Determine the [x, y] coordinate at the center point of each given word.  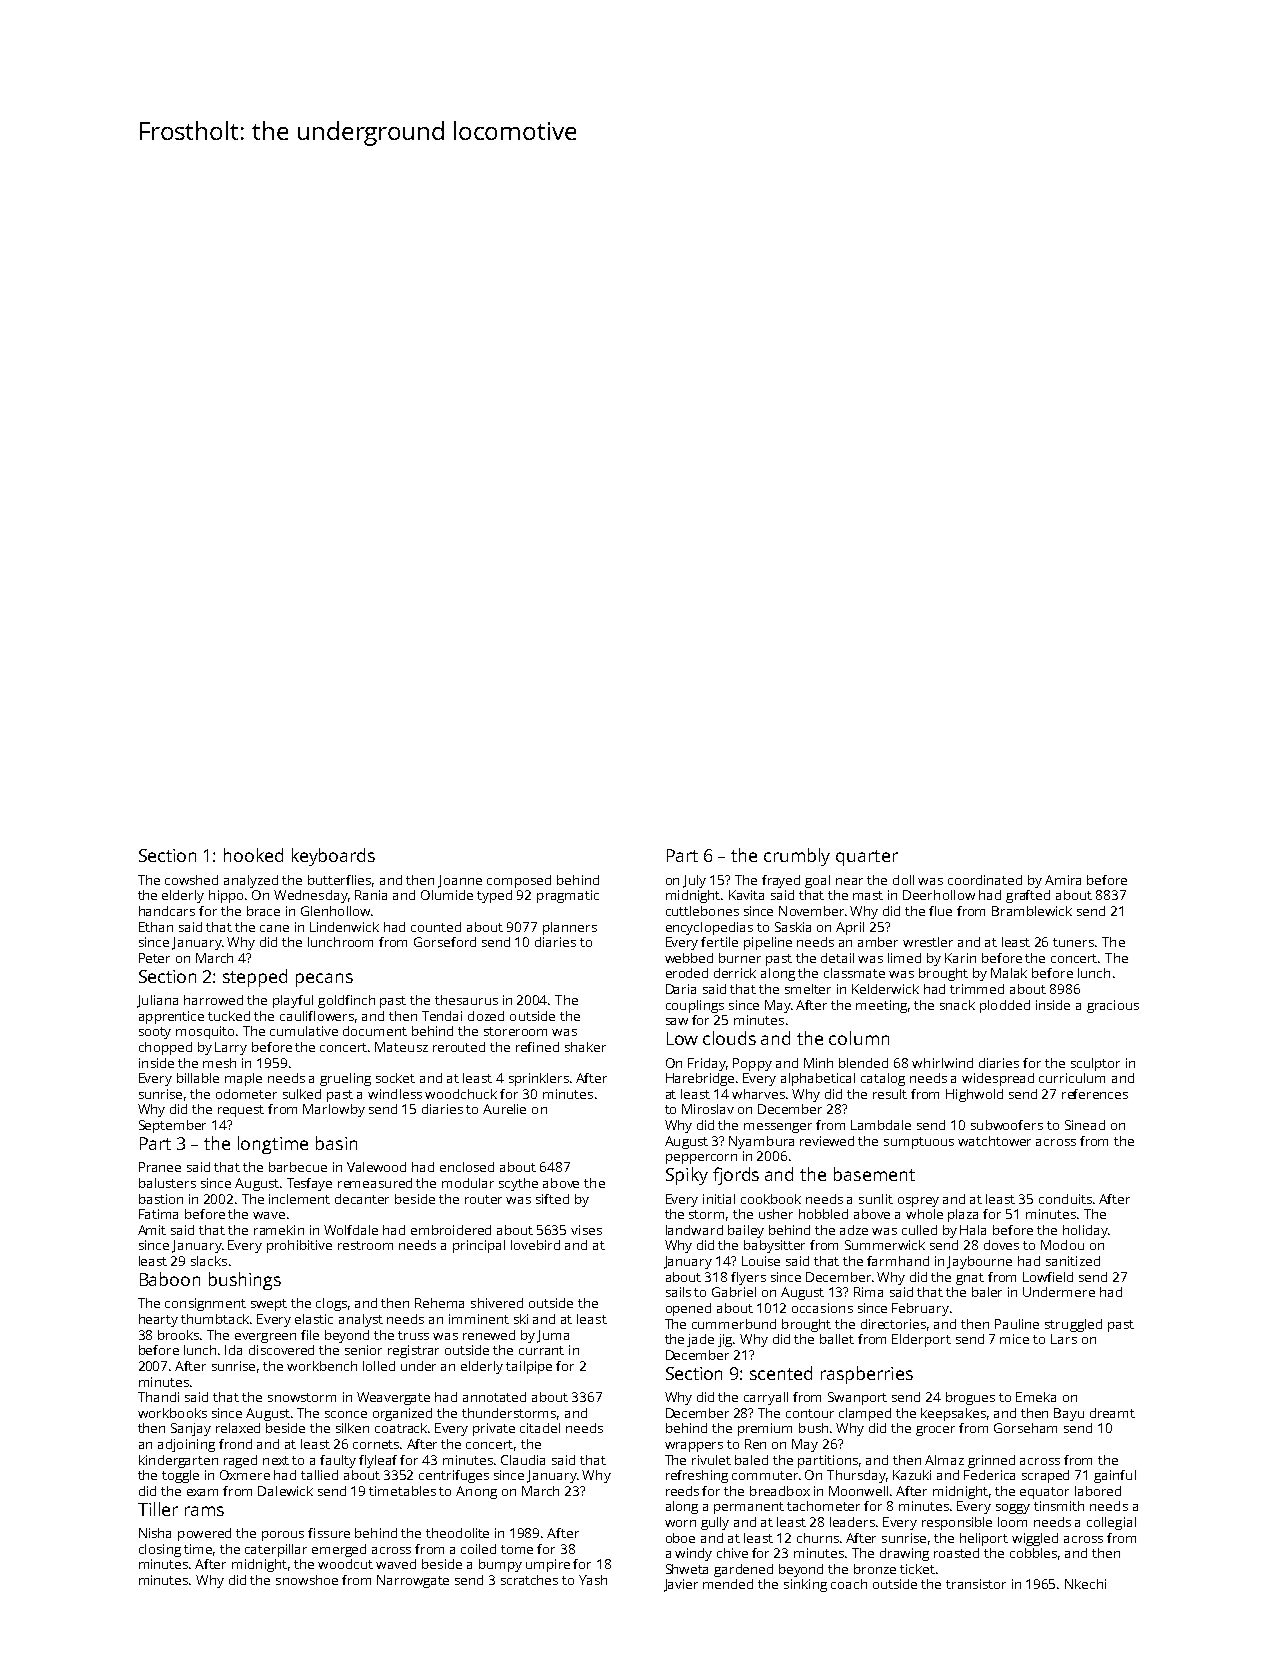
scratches [529, 1580]
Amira [1063, 880]
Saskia [793, 927]
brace [263, 911]
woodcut [345, 1564]
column [859, 1038]
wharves [758, 1094]
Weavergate [393, 1398]
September [172, 1126]
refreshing [697, 1476]
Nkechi [1085, 1584]
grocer [935, 1431]
